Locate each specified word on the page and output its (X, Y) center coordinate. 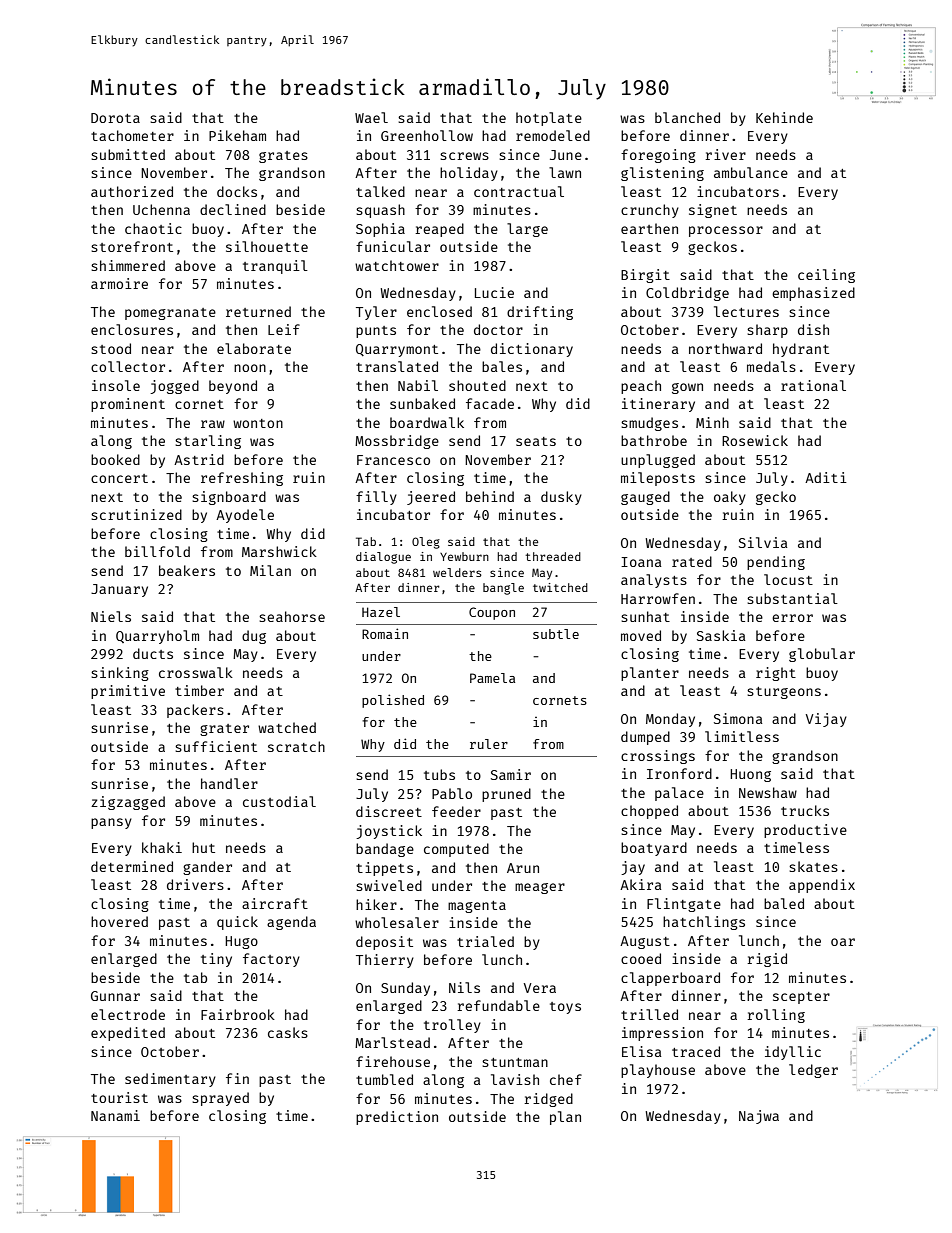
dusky (561, 498)
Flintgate (684, 905)
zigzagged (128, 803)
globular (822, 655)
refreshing (242, 479)
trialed (485, 941)
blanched (687, 117)
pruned (506, 795)
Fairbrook (238, 1014)
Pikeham (237, 135)
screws (464, 156)
